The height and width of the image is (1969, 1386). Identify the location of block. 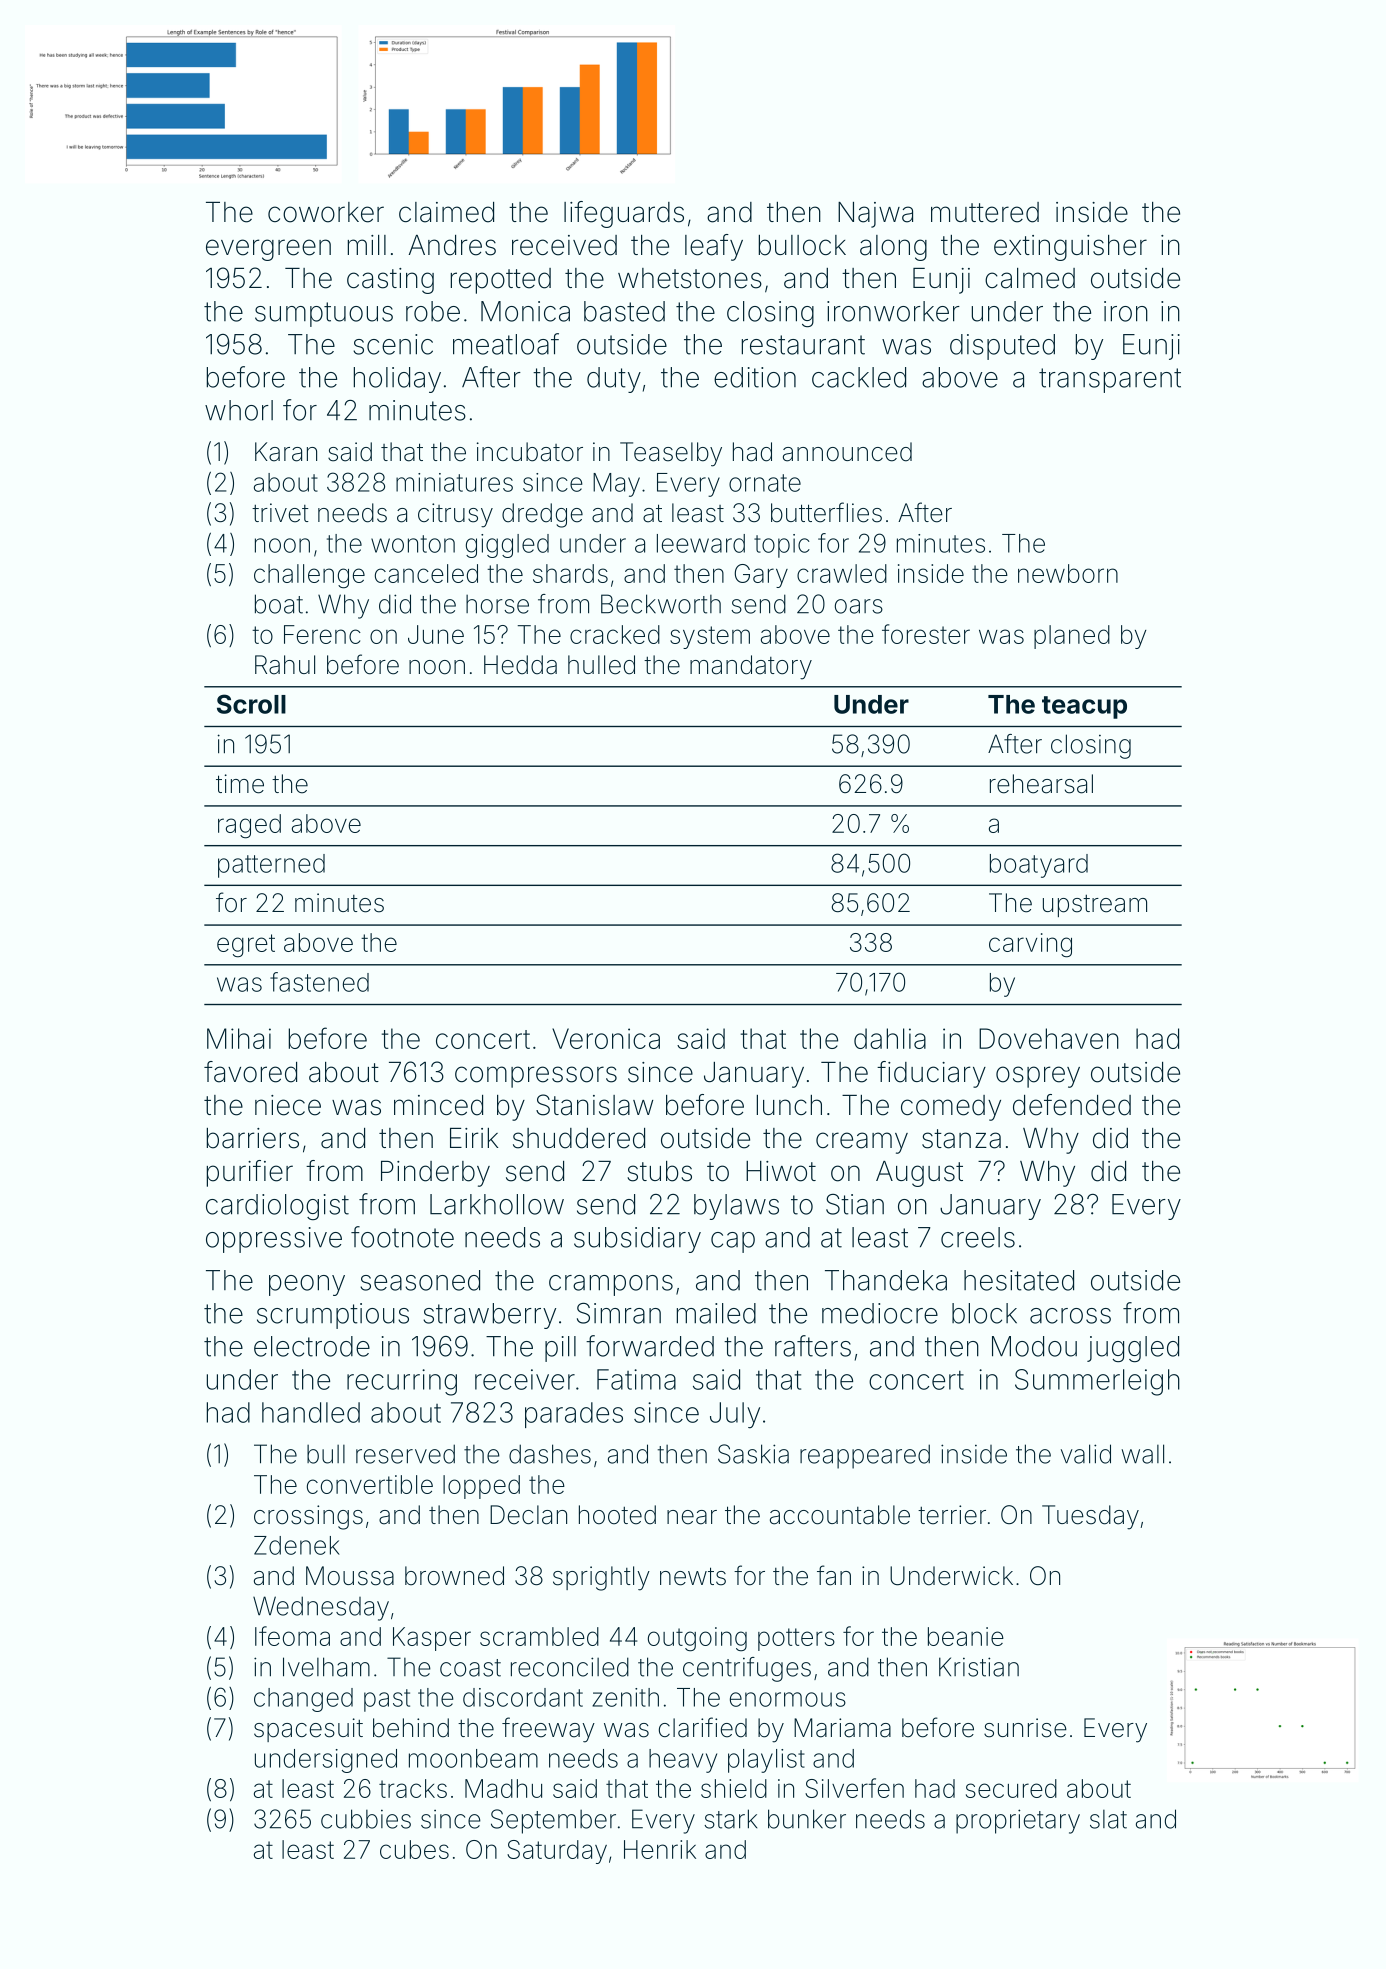
(984, 1313).
